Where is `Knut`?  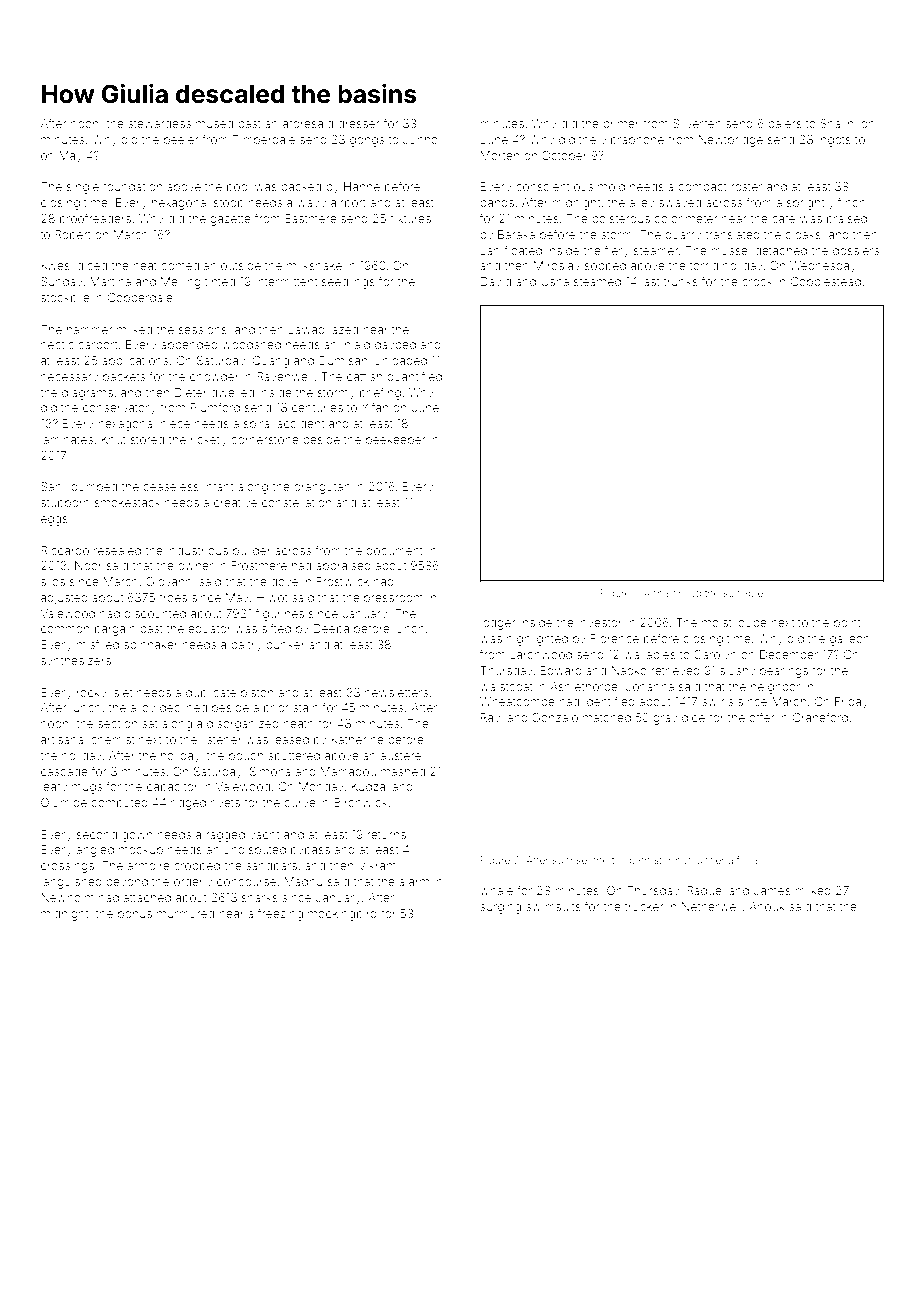
Knut is located at coordinates (114, 439).
